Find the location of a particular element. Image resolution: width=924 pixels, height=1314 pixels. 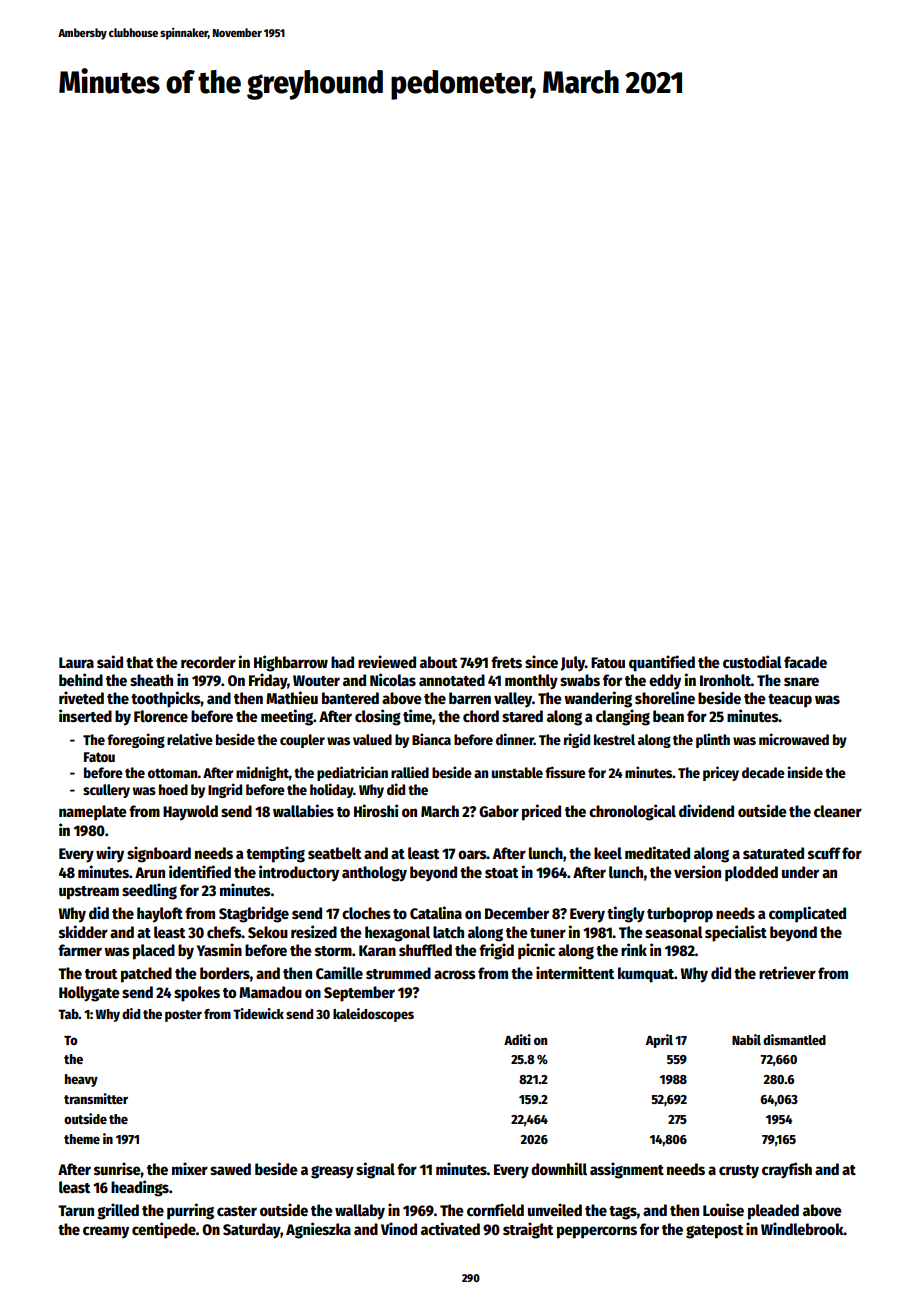

that is located at coordinates (139, 662).
